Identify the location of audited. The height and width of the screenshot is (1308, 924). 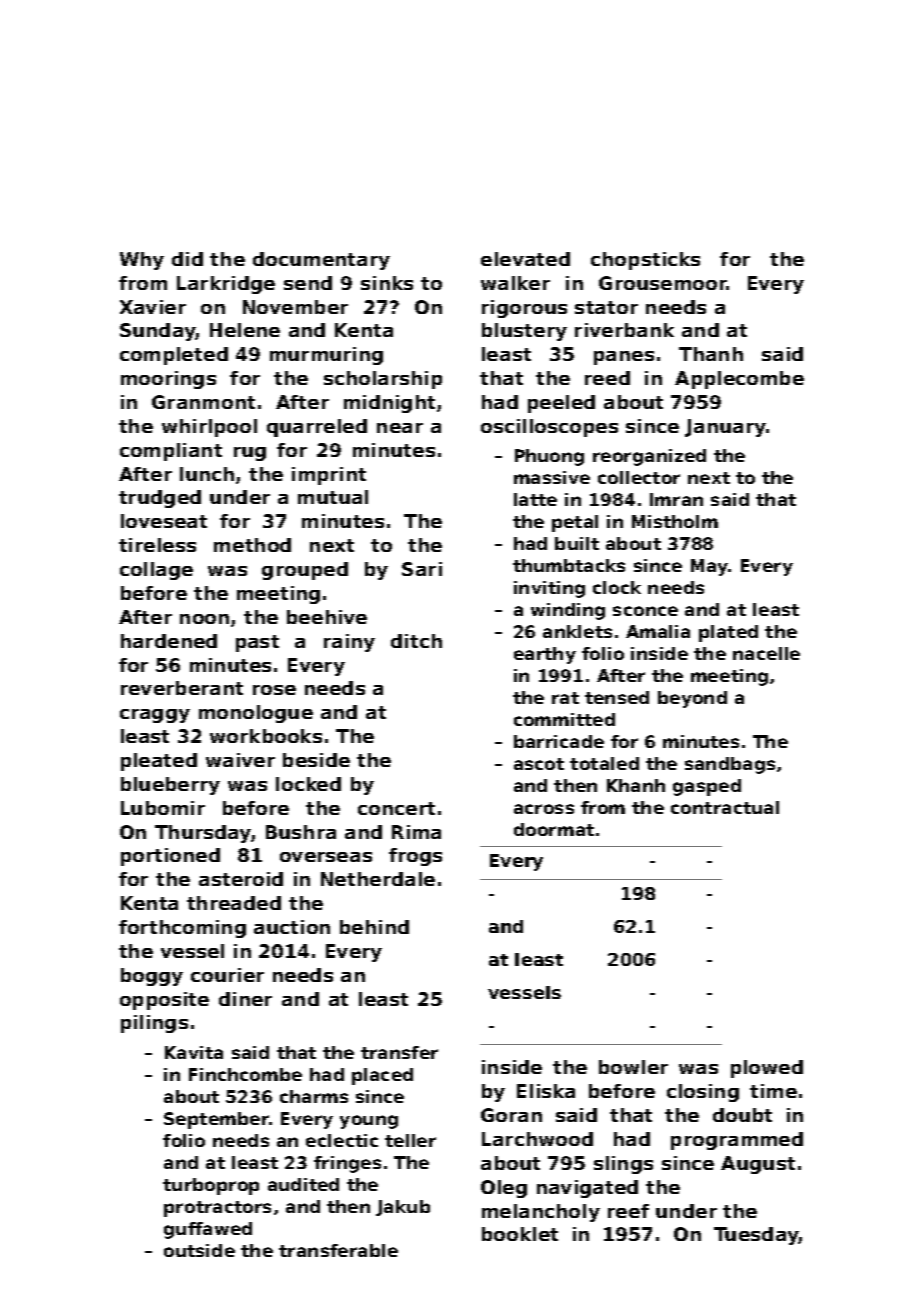
(303, 1184).
